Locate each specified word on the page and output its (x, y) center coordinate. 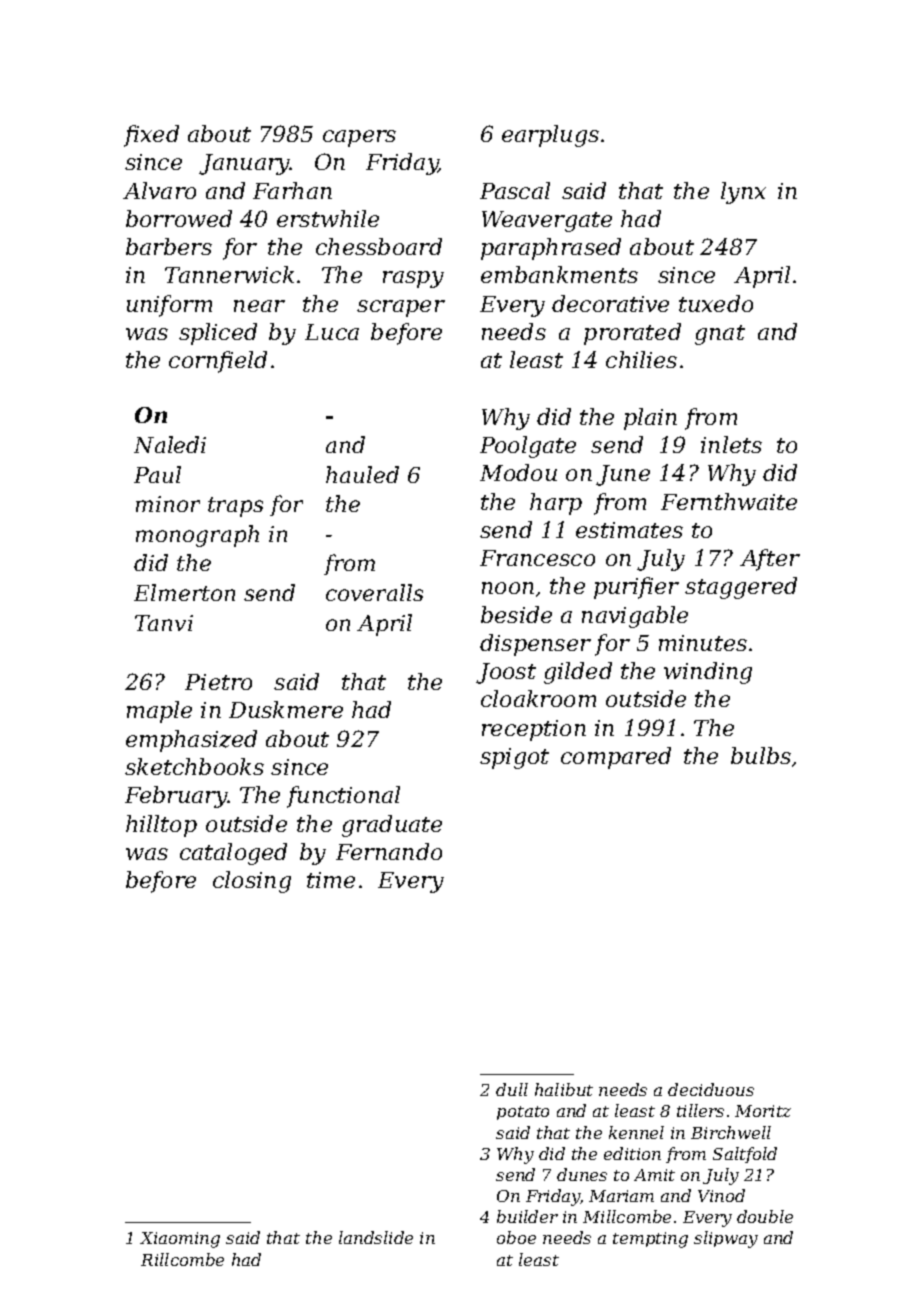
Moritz (763, 1111)
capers (359, 138)
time (331, 880)
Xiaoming (180, 1240)
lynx (743, 193)
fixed (151, 136)
